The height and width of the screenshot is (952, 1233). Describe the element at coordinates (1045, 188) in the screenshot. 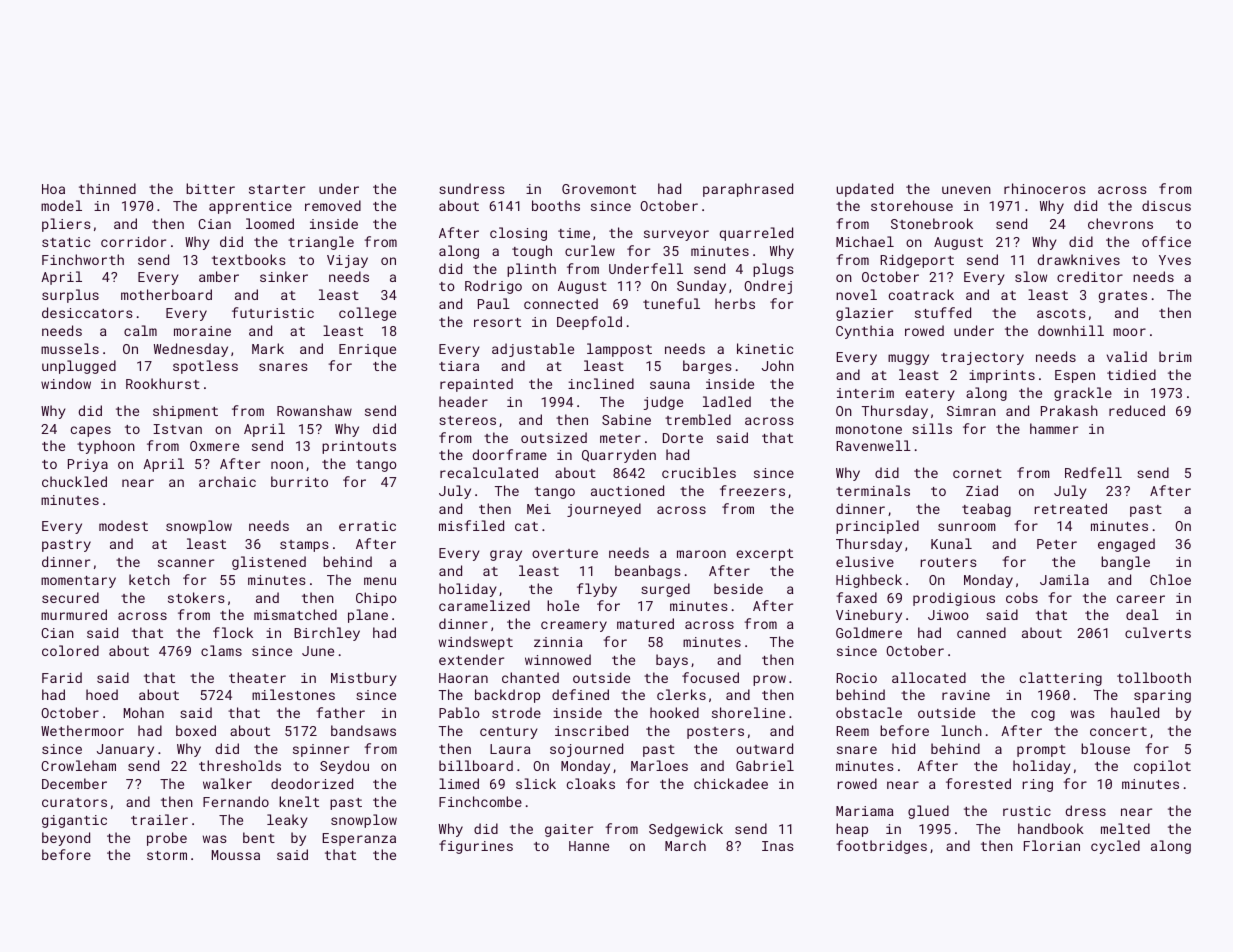

I see `rhinoceros` at that location.
